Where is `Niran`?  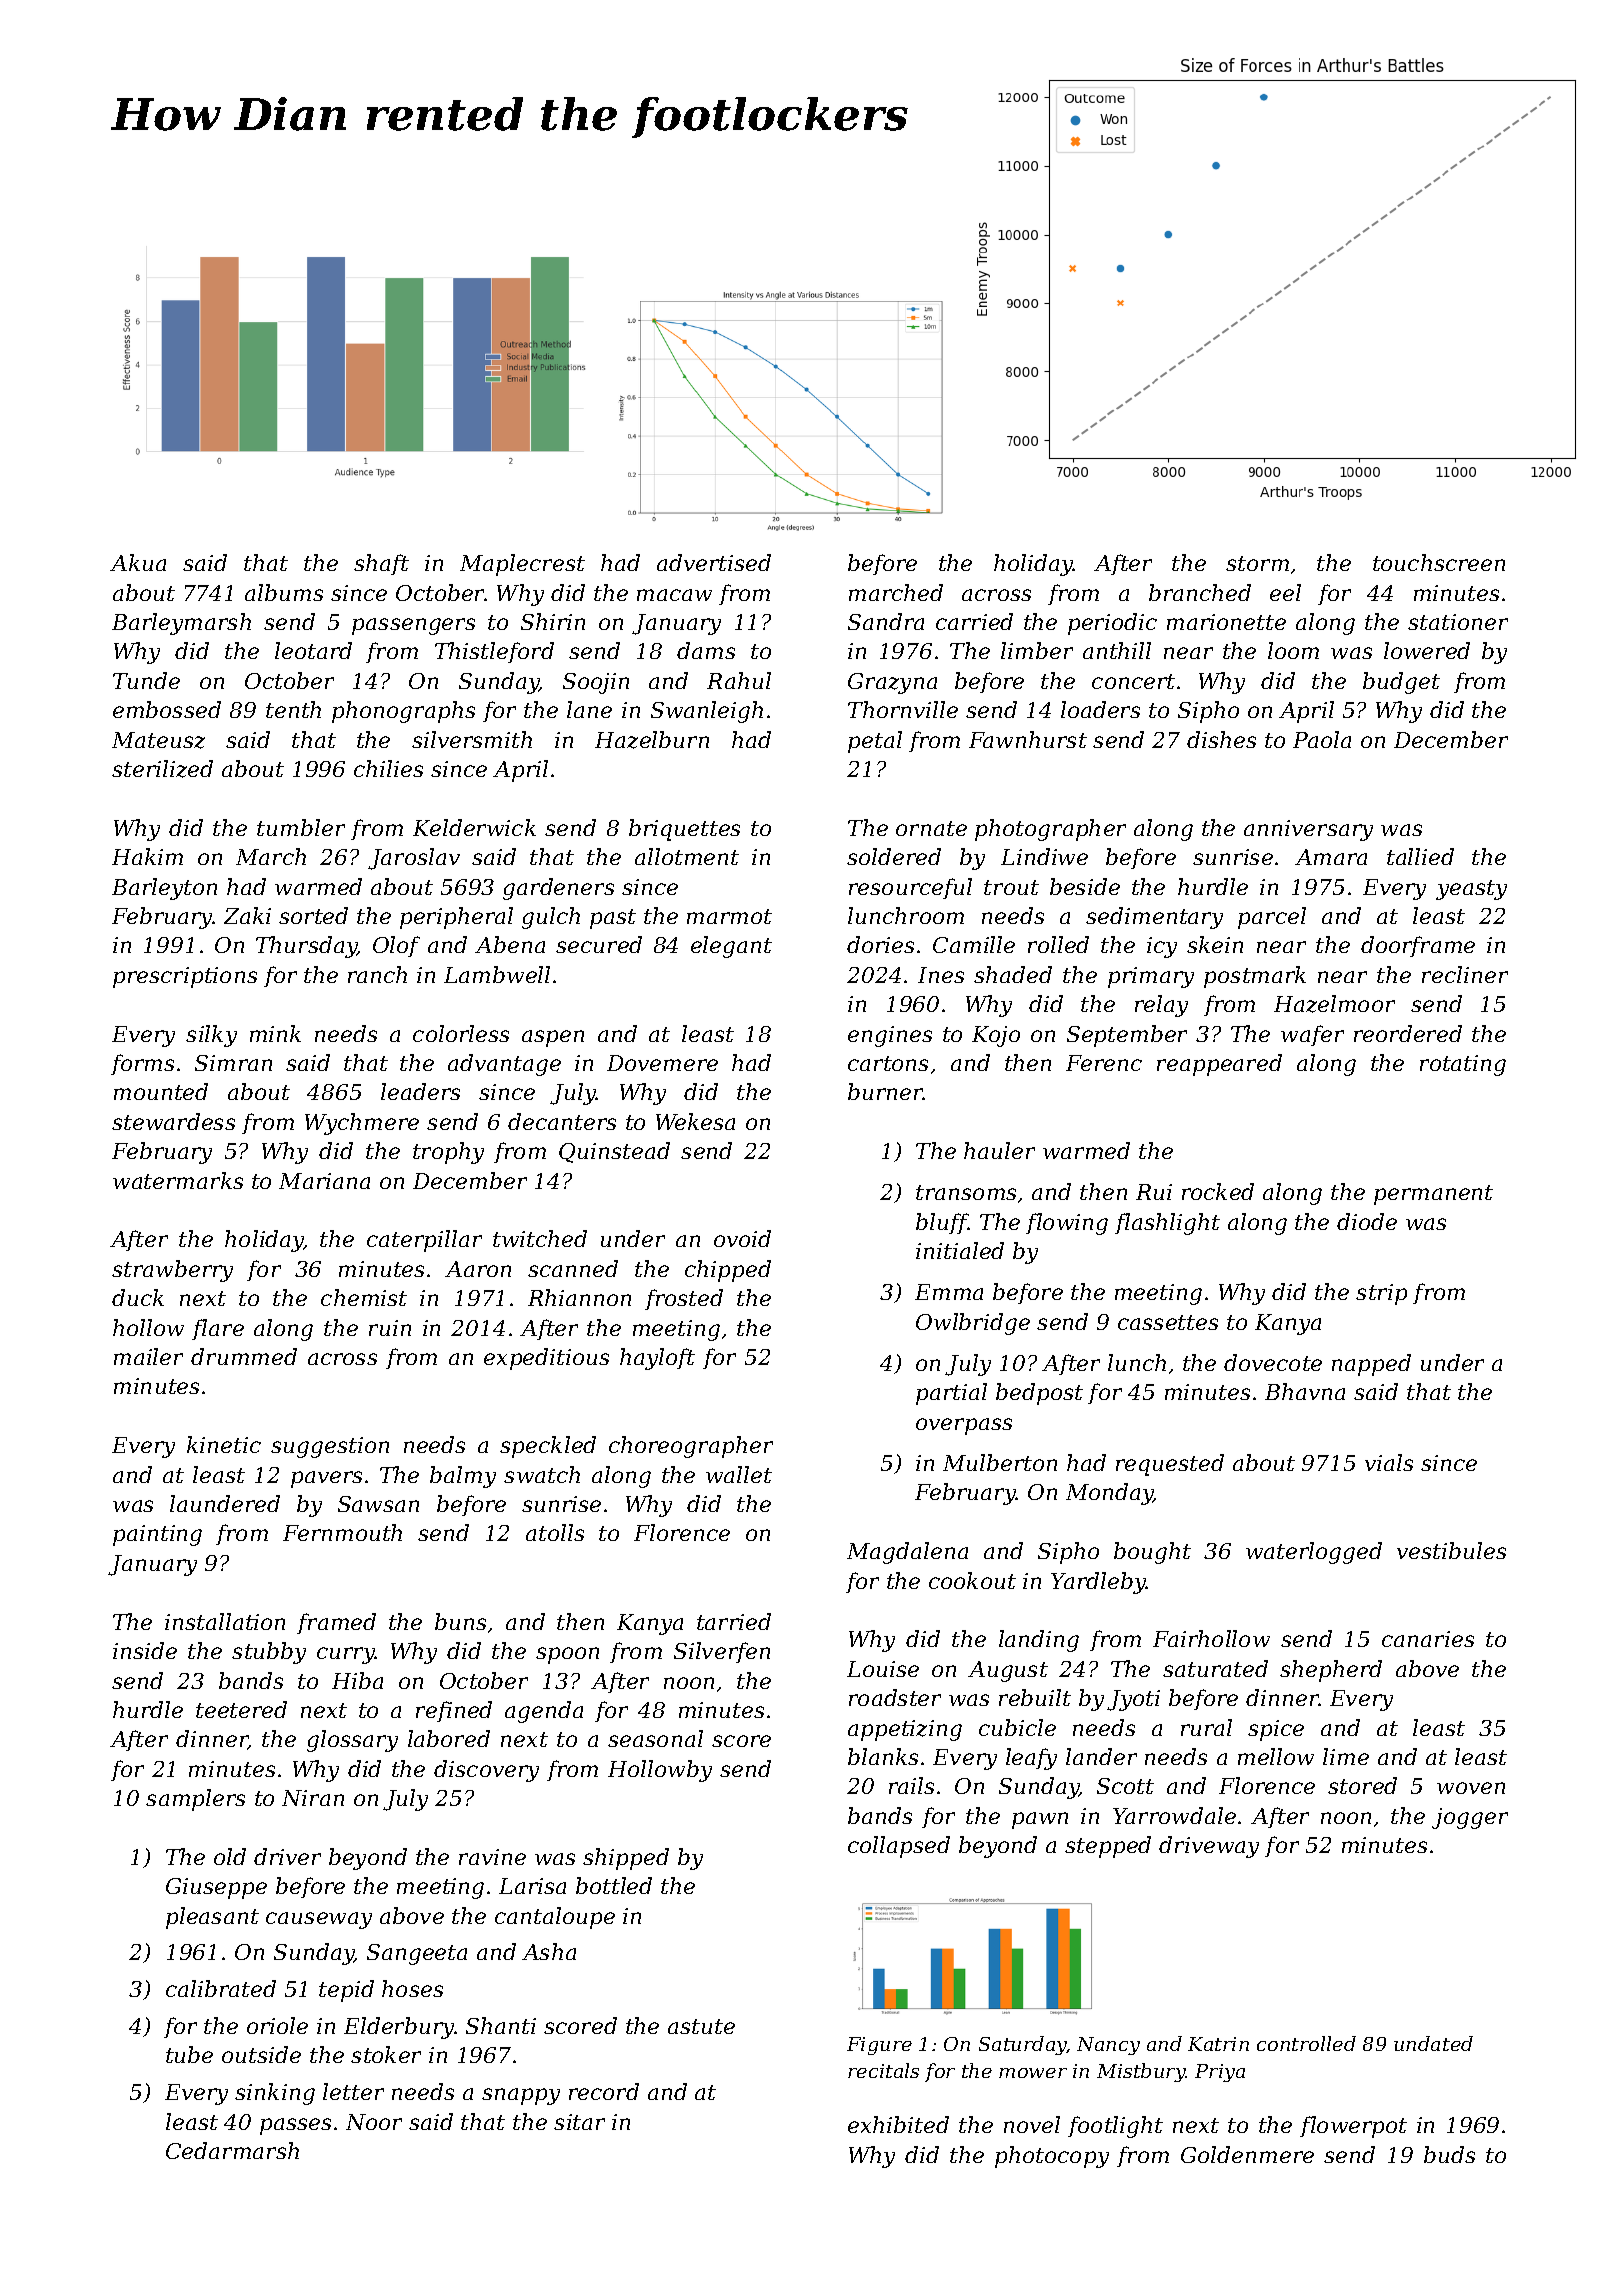
Niran is located at coordinates (313, 1798).
